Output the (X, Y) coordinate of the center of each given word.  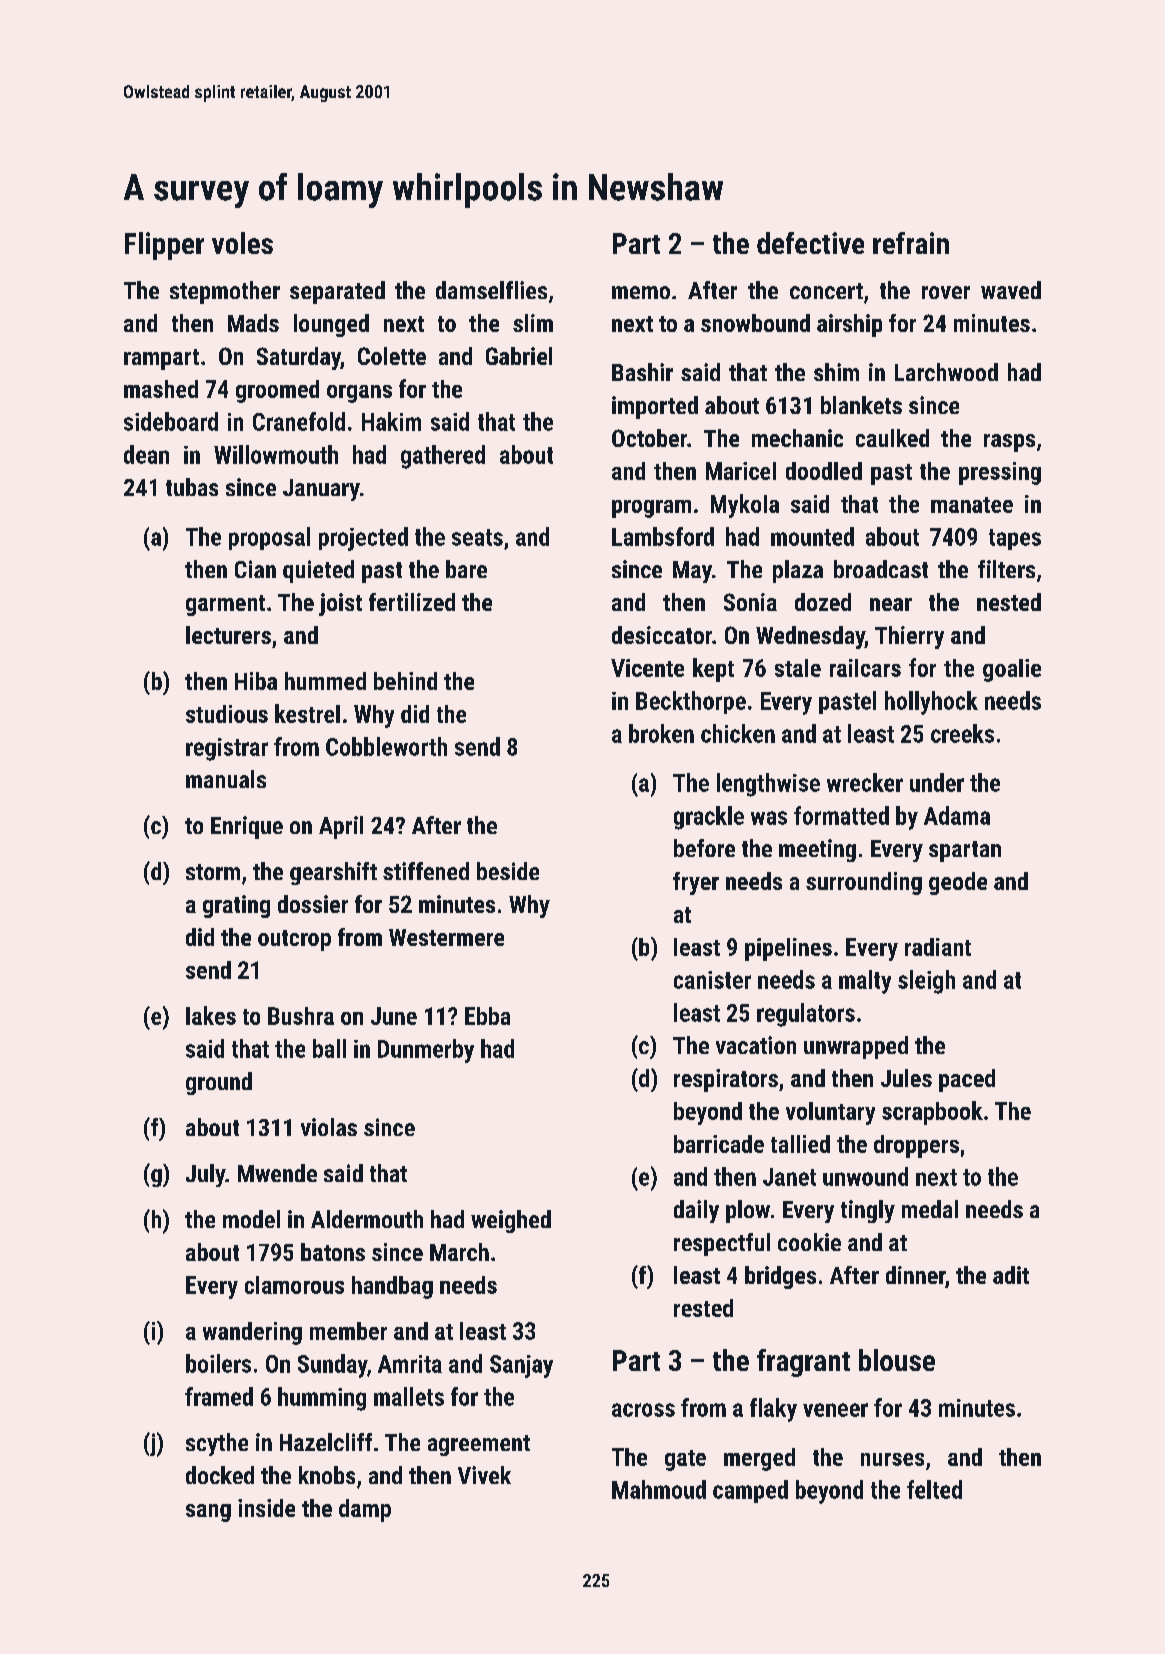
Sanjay (521, 1366)
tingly (868, 1211)
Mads (253, 323)
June (394, 1016)
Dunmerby (426, 1051)
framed (219, 1396)
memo (641, 292)
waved (1011, 290)
